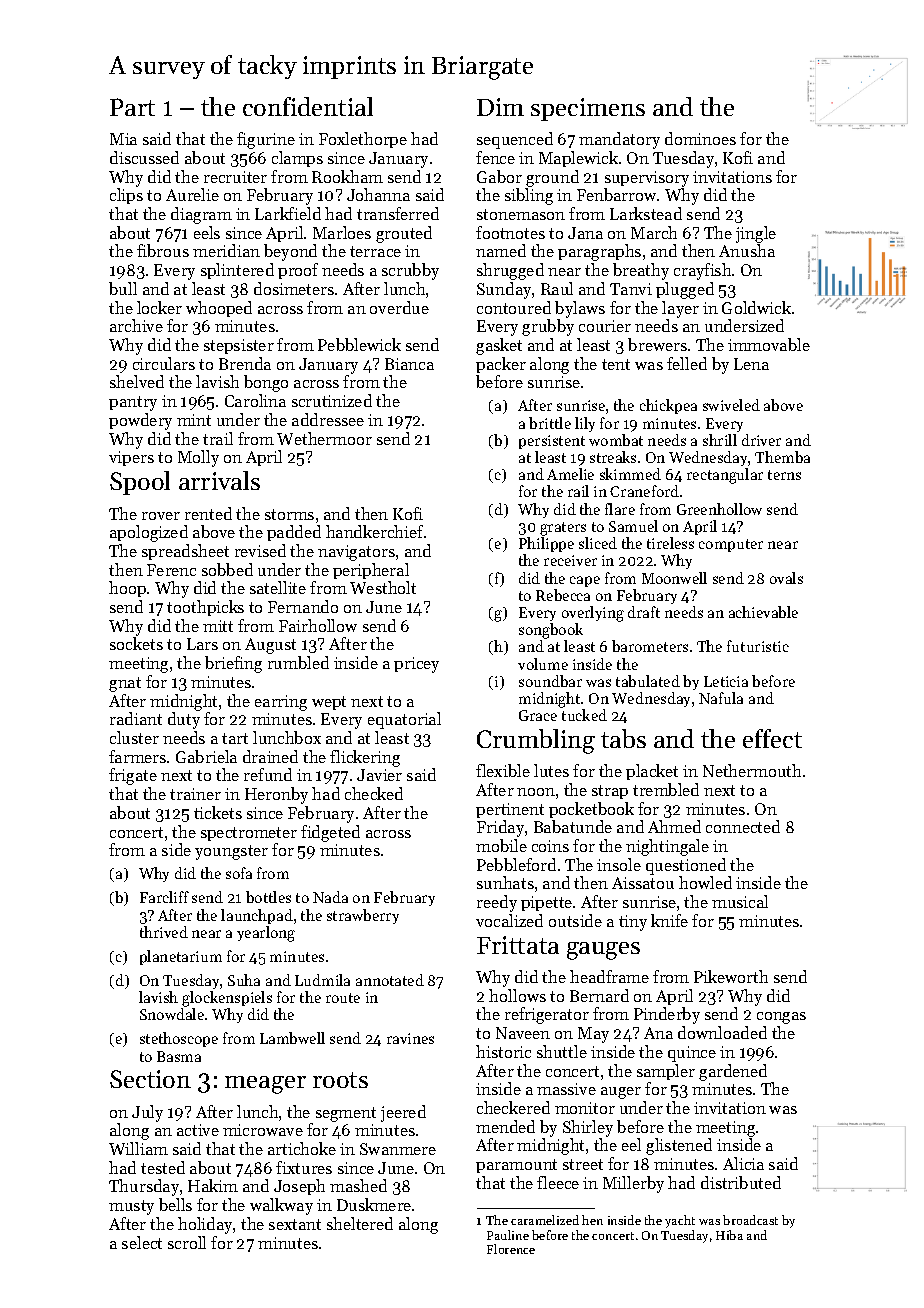 The height and width of the page is (1308, 924). I want to click on Florence, so click(511, 1249).
